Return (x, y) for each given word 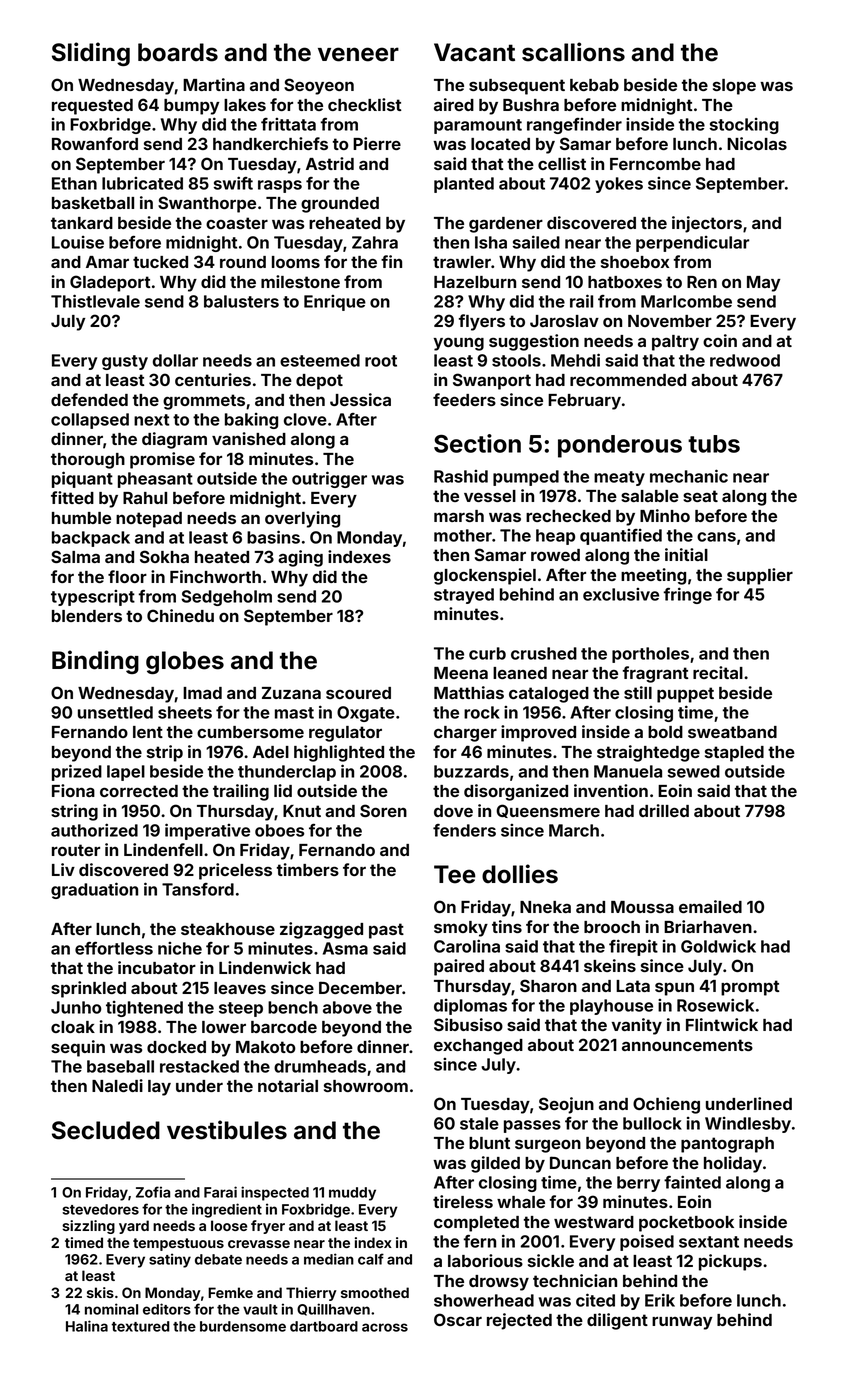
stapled (734, 754)
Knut (302, 811)
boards (178, 52)
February (584, 402)
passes (532, 1126)
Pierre (377, 143)
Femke (230, 1292)
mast (294, 713)
